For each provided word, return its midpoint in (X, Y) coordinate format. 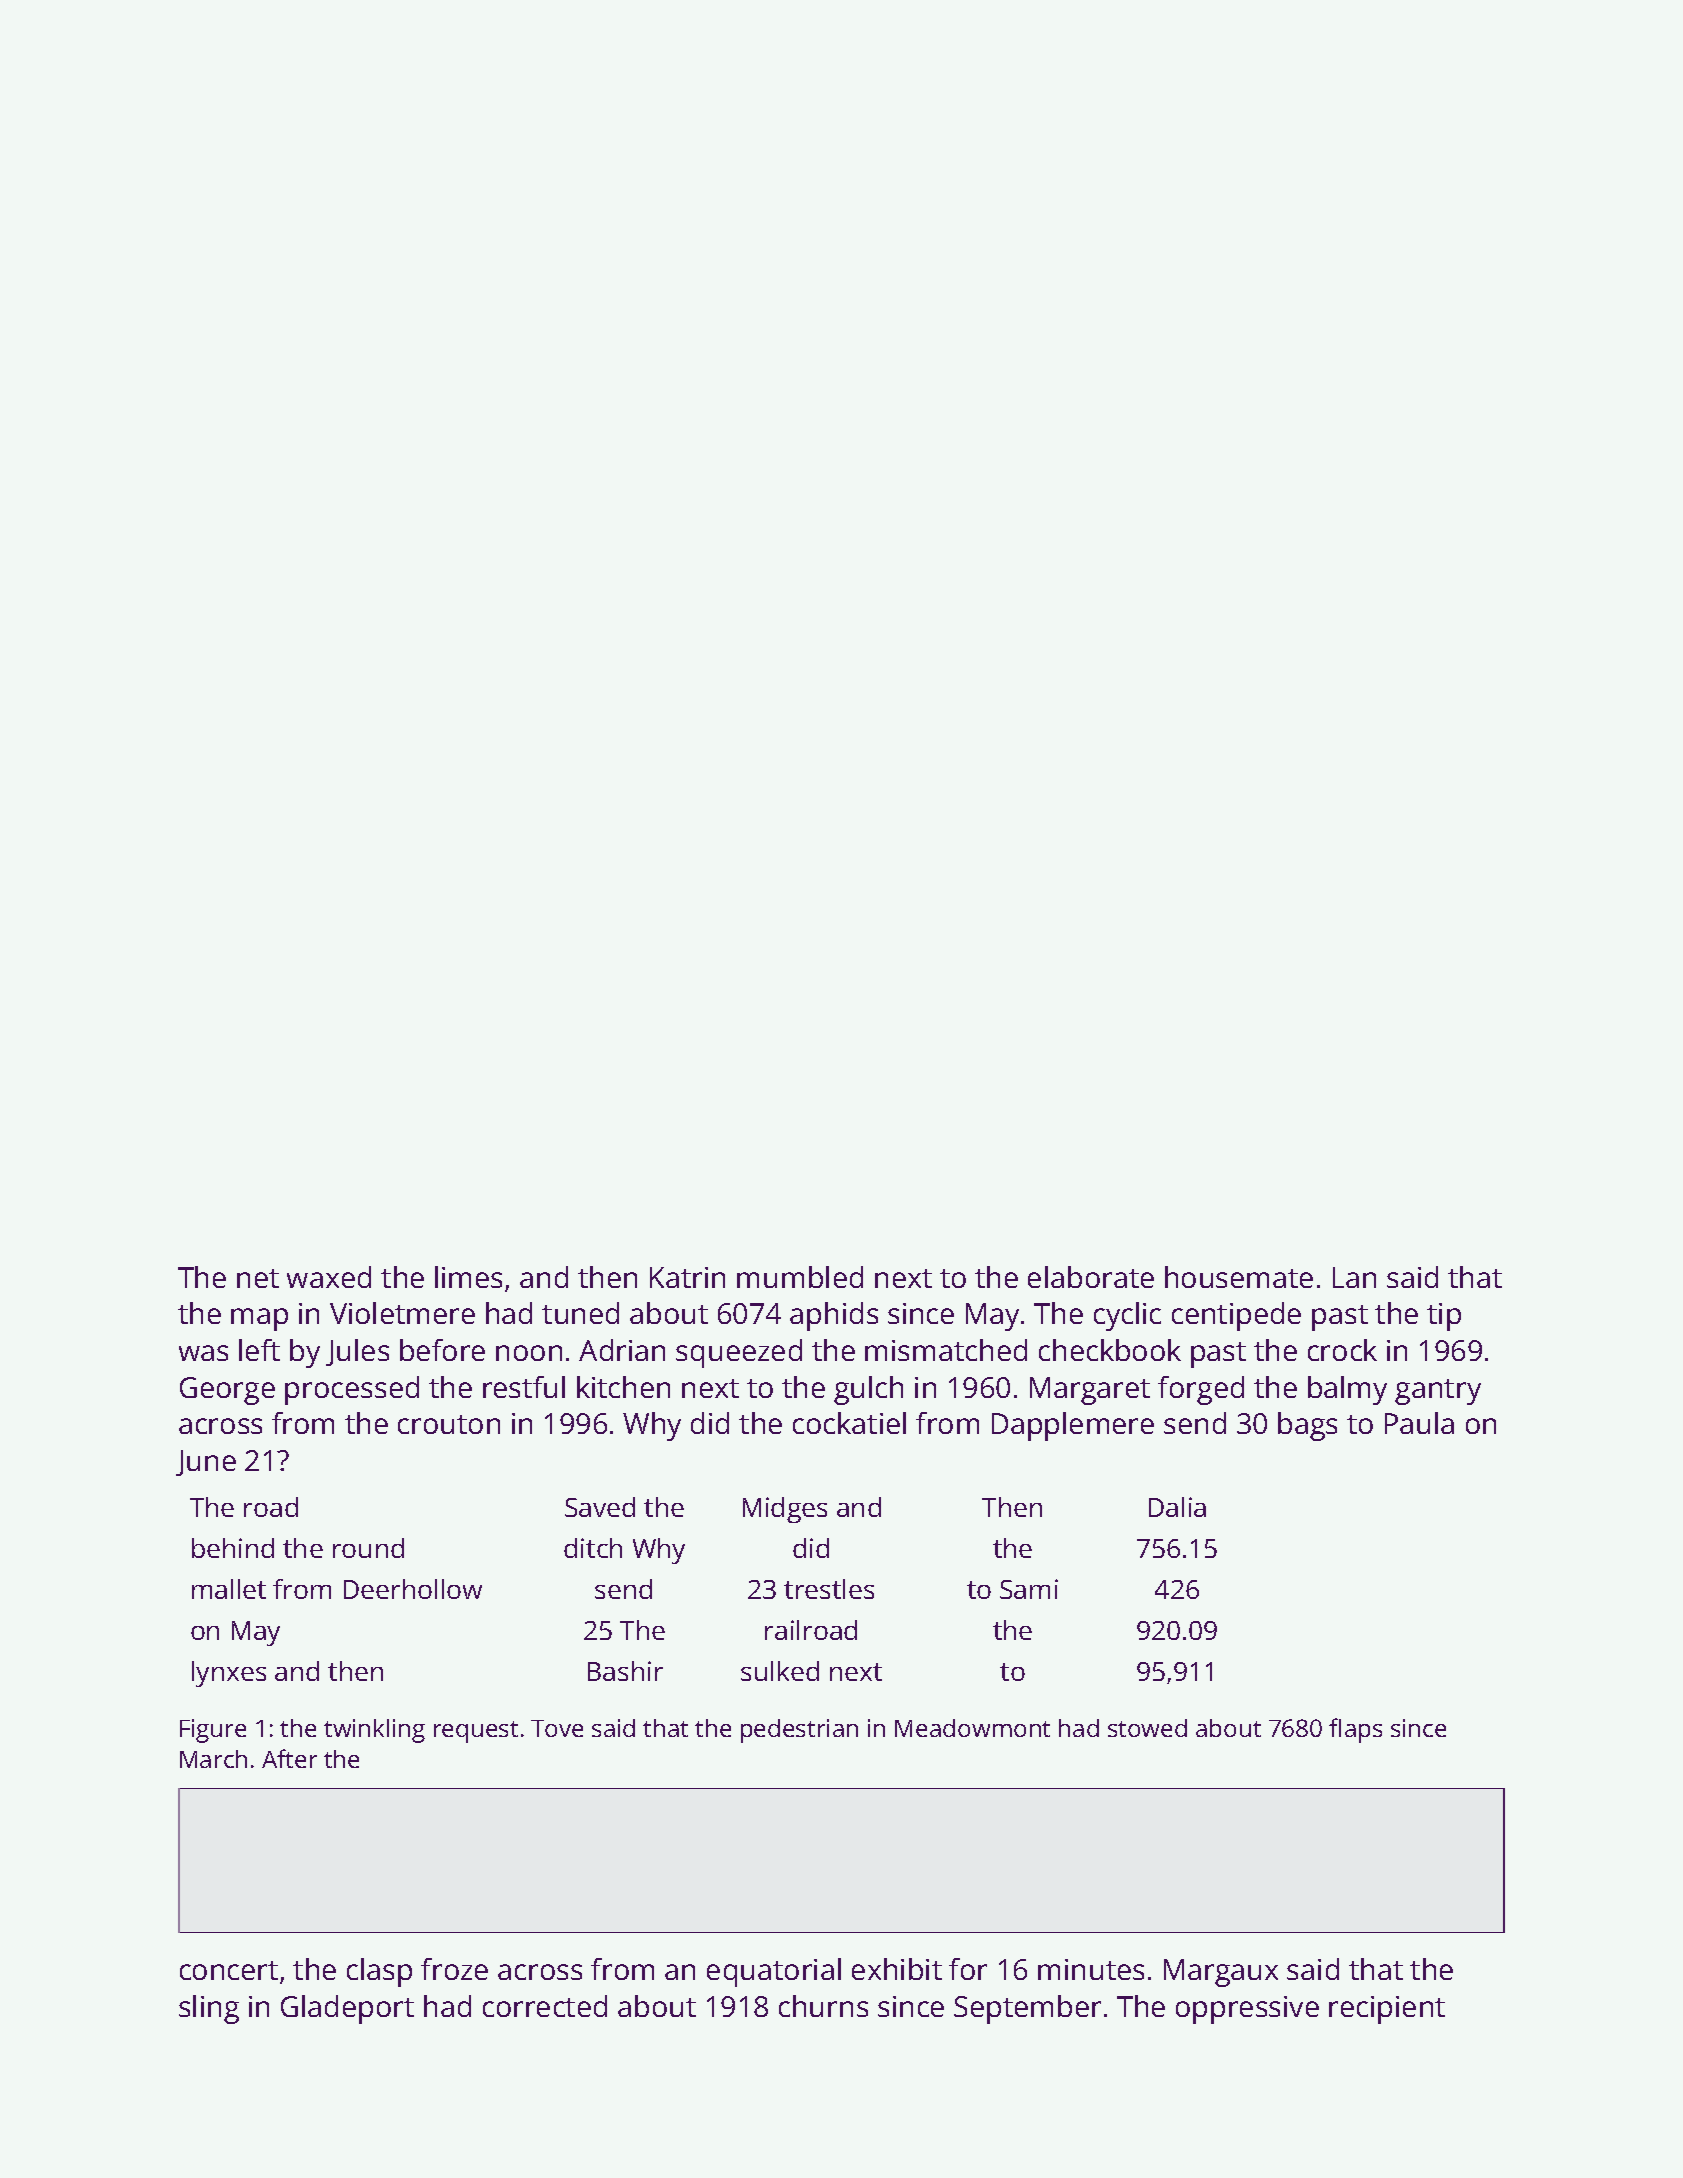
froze (454, 1969)
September (1027, 2009)
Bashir (625, 1671)
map (259, 1319)
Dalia (1177, 1507)
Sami (1029, 1589)
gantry (1438, 1392)
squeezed (739, 1353)
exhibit (897, 1969)
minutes (1091, 1969)
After (289, 1758)
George (227, 1391)
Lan (1354, 1277)
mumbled (800, 1277)
